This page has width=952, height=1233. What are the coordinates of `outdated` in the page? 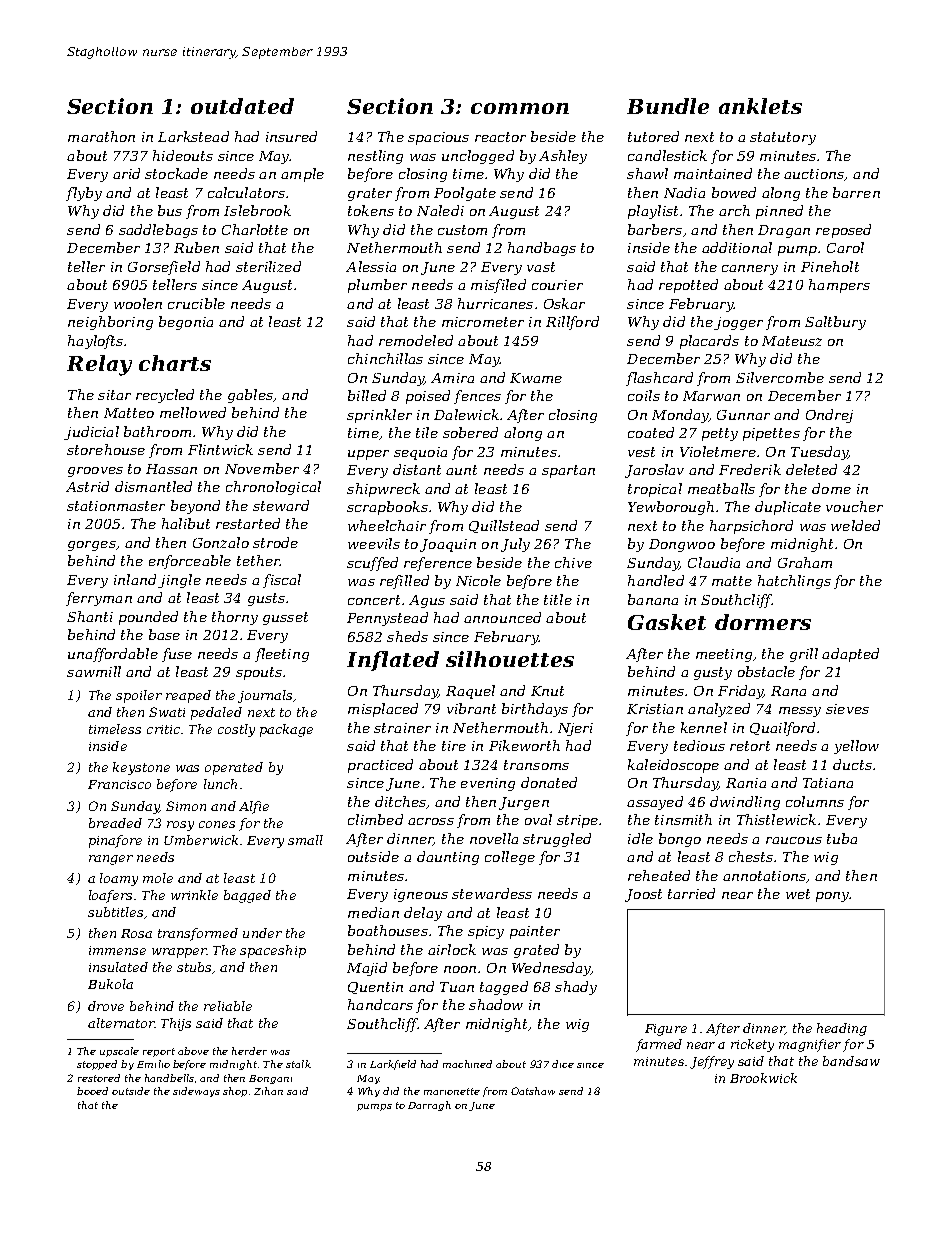 It's located at (242, 106).
